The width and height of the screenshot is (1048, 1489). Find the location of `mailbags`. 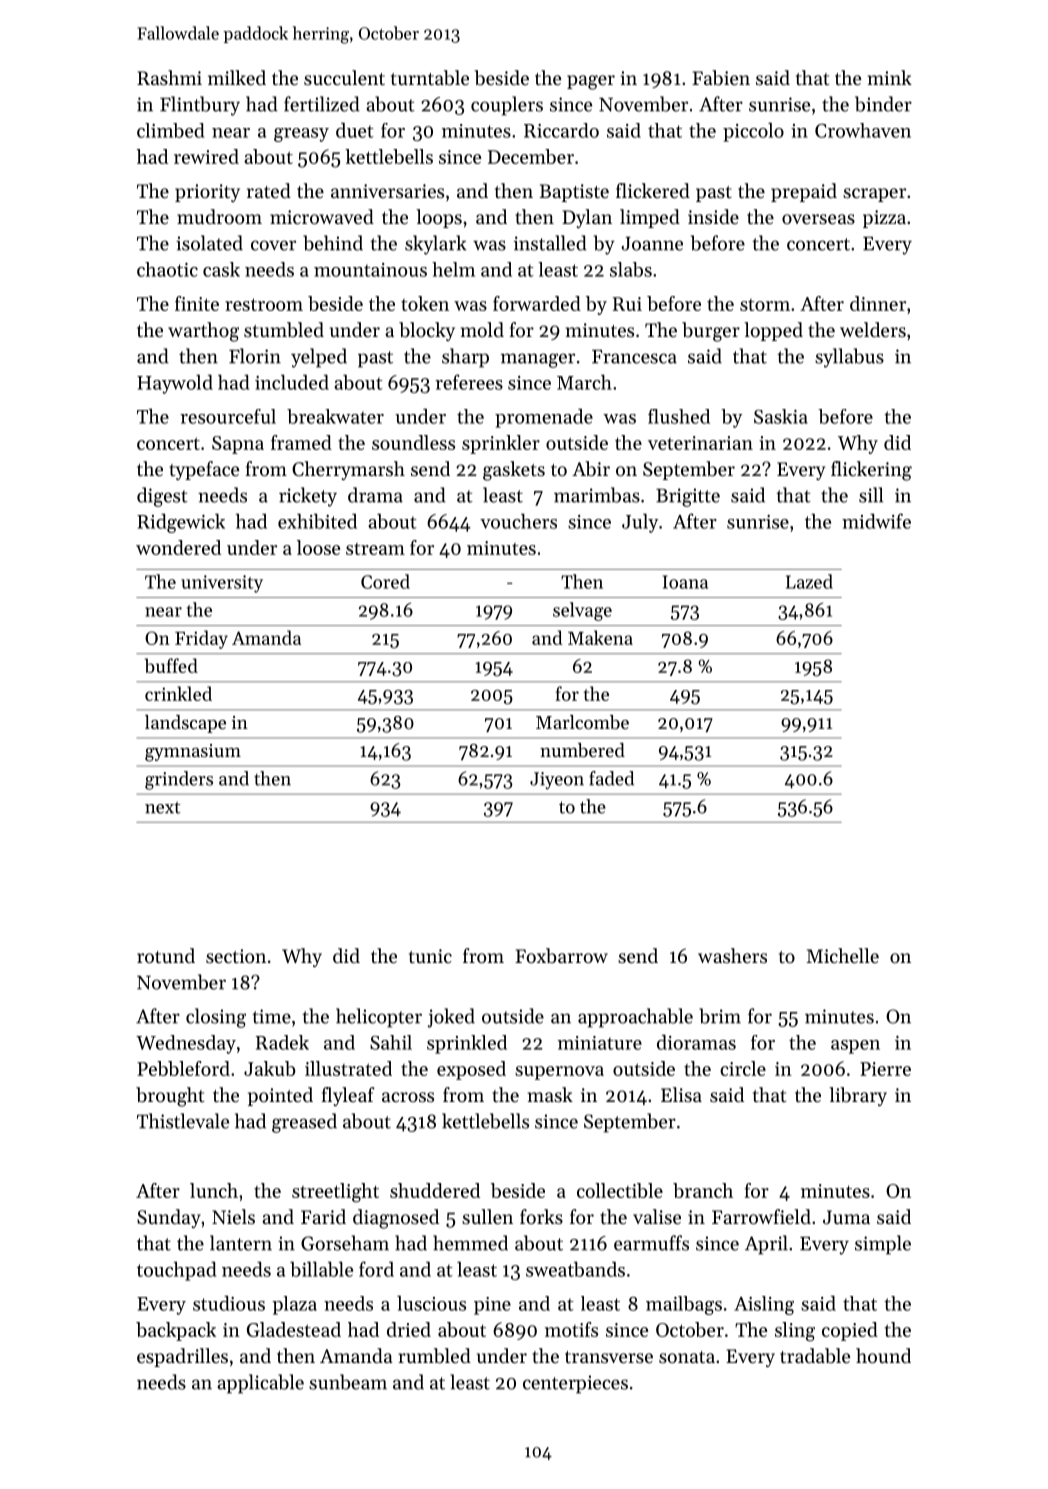

mailbags is located at coordinates (684, 1305).
